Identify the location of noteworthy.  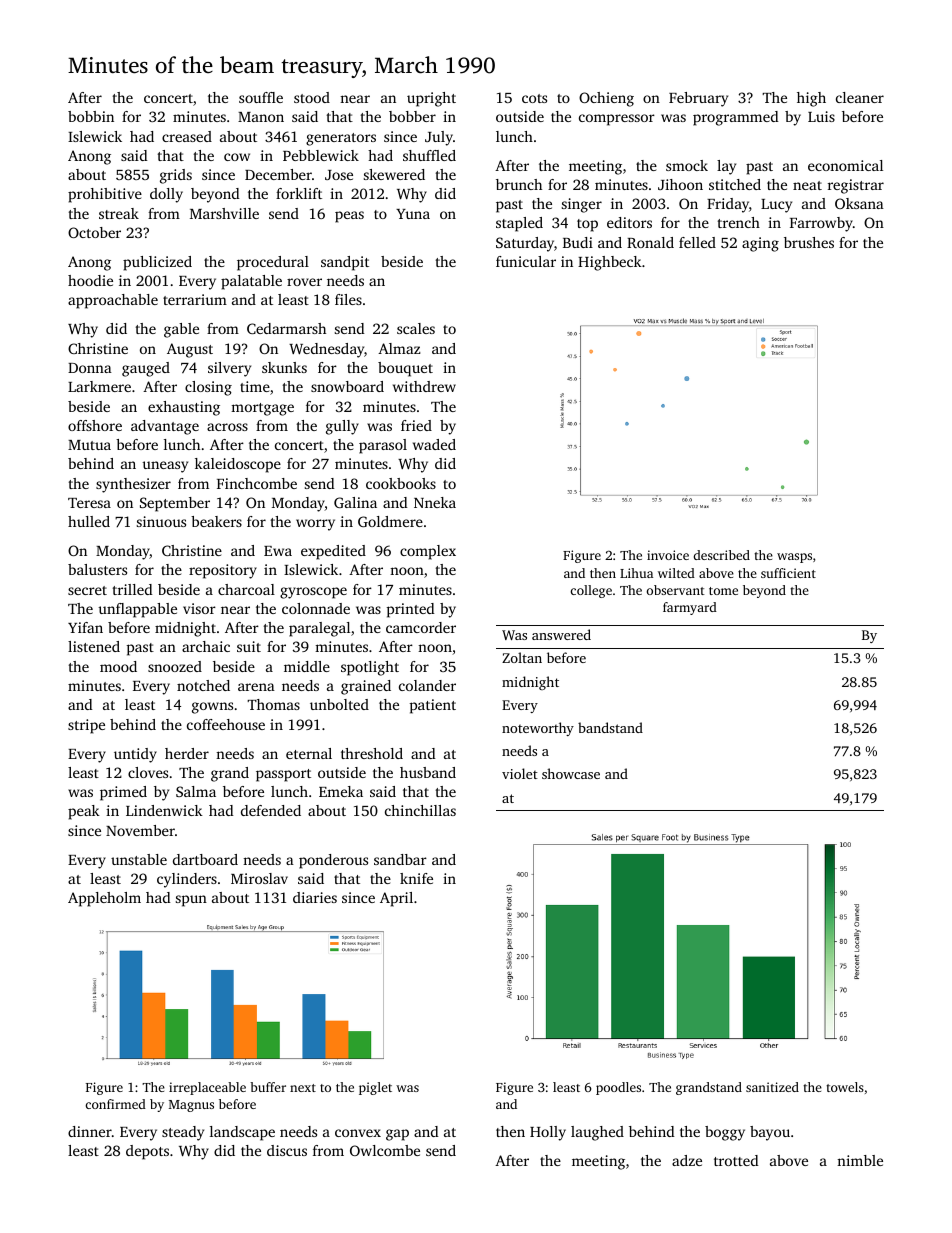
(538, 729).
